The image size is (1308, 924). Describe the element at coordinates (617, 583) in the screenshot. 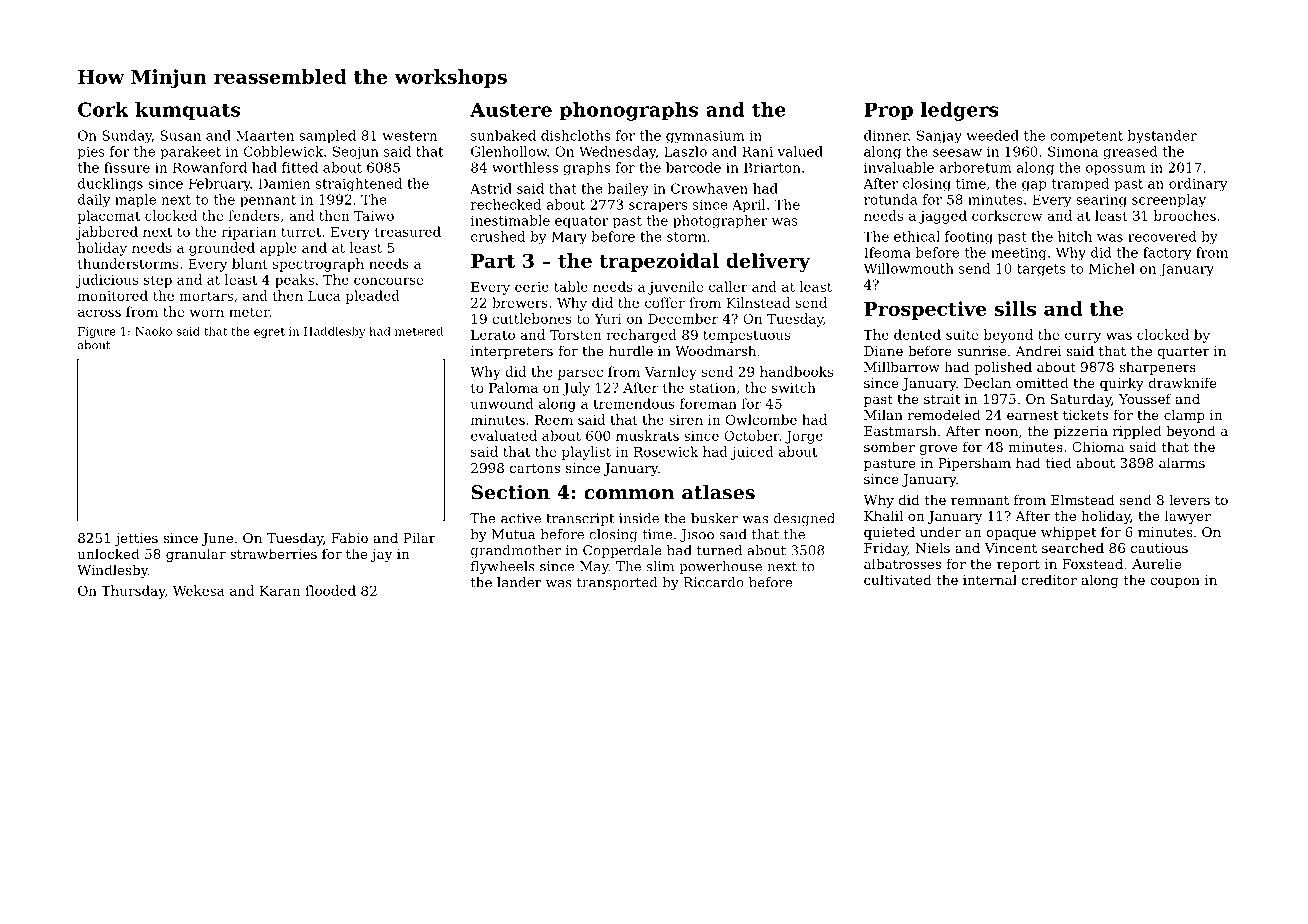

I see `transported` at that location.
